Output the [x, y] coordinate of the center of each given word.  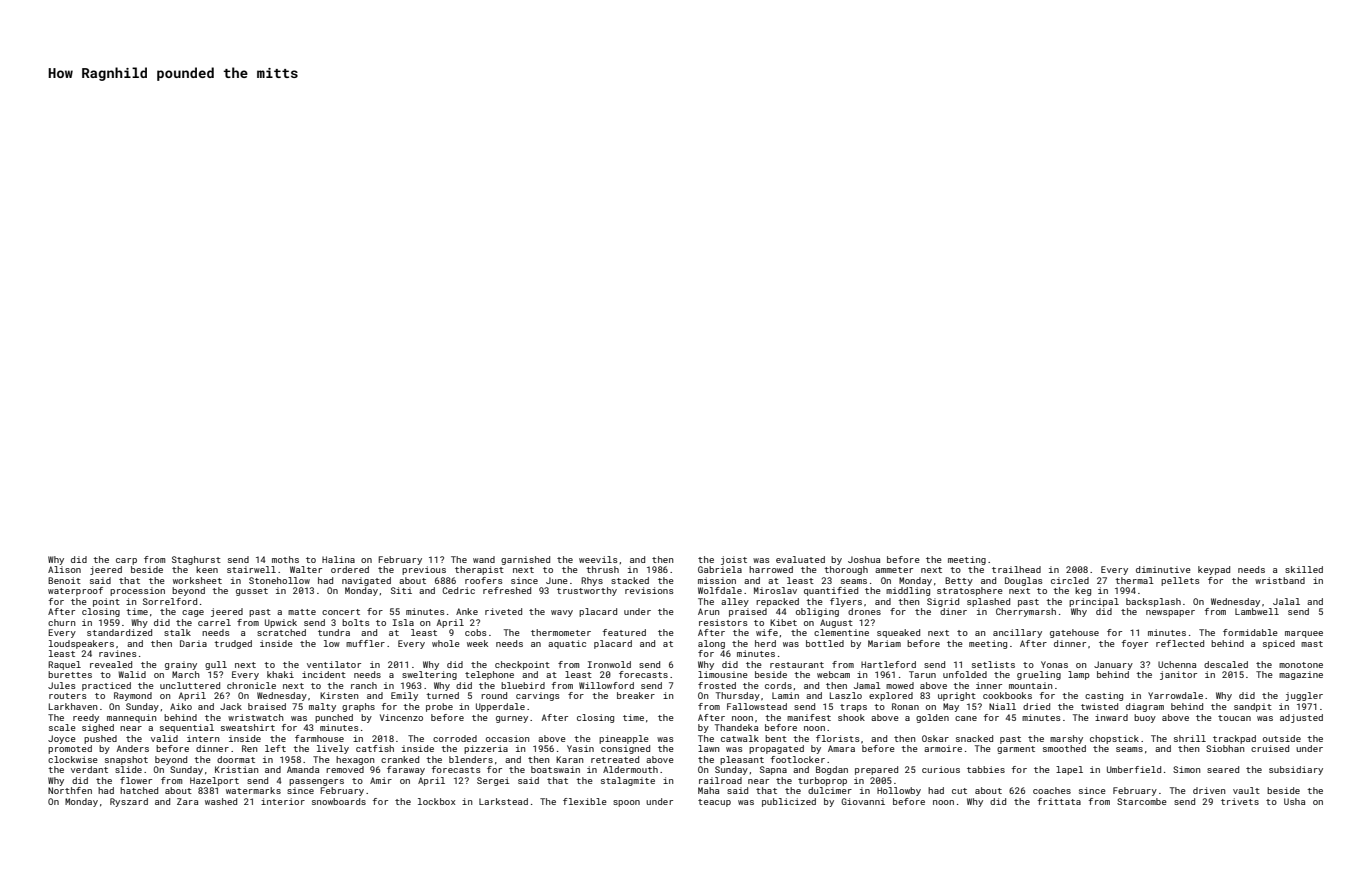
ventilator [334, 664]
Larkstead [503, 801]
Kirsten [339, 695]
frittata [1059, 801]
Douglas [1024, 581]
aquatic [567, 644]
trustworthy [587, 591]
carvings [538, 696]
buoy [1145, 718]
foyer [1135, 644]
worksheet [197, 580]
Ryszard [129, 802]
